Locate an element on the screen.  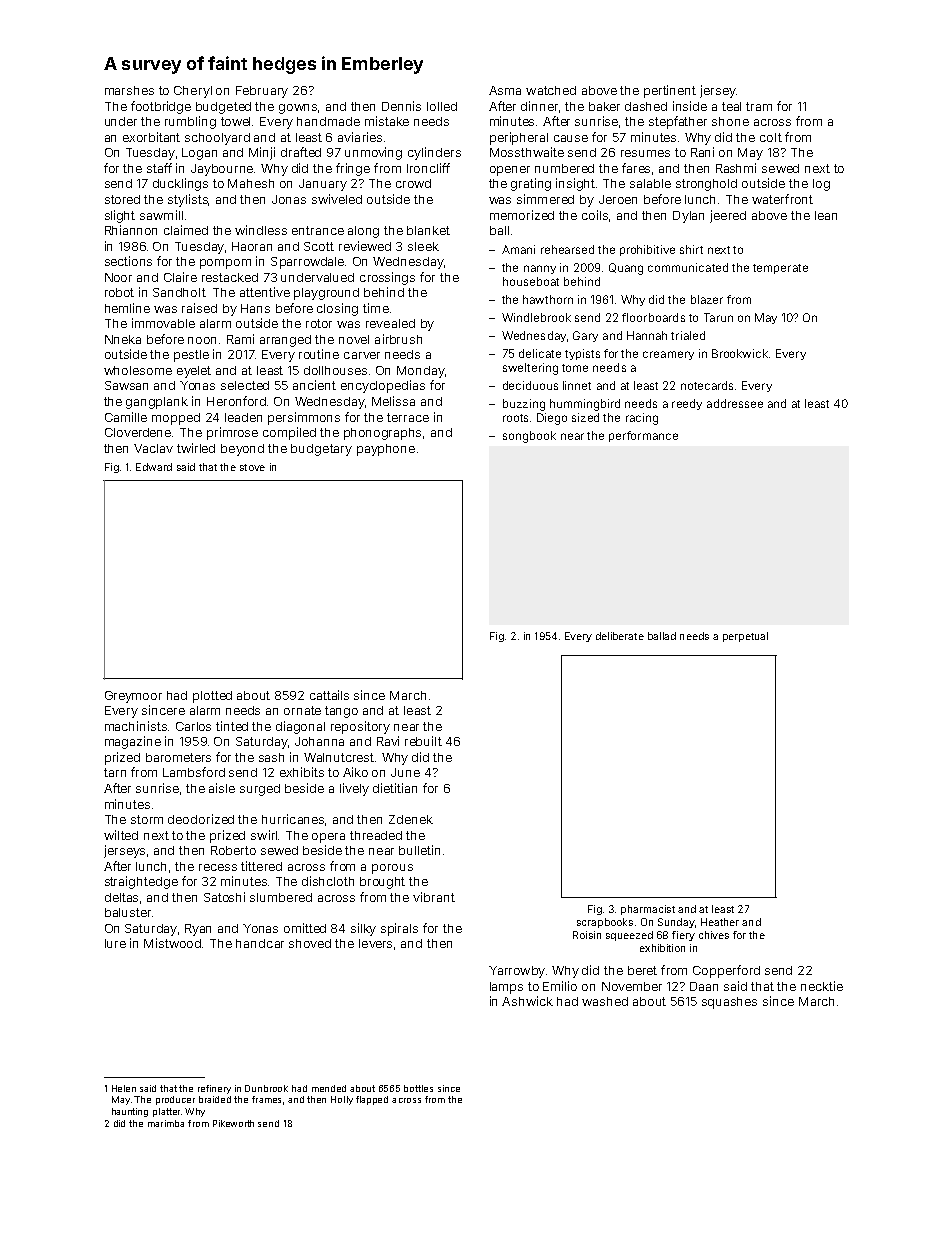
platter is located at coordinates (166, 1112).
